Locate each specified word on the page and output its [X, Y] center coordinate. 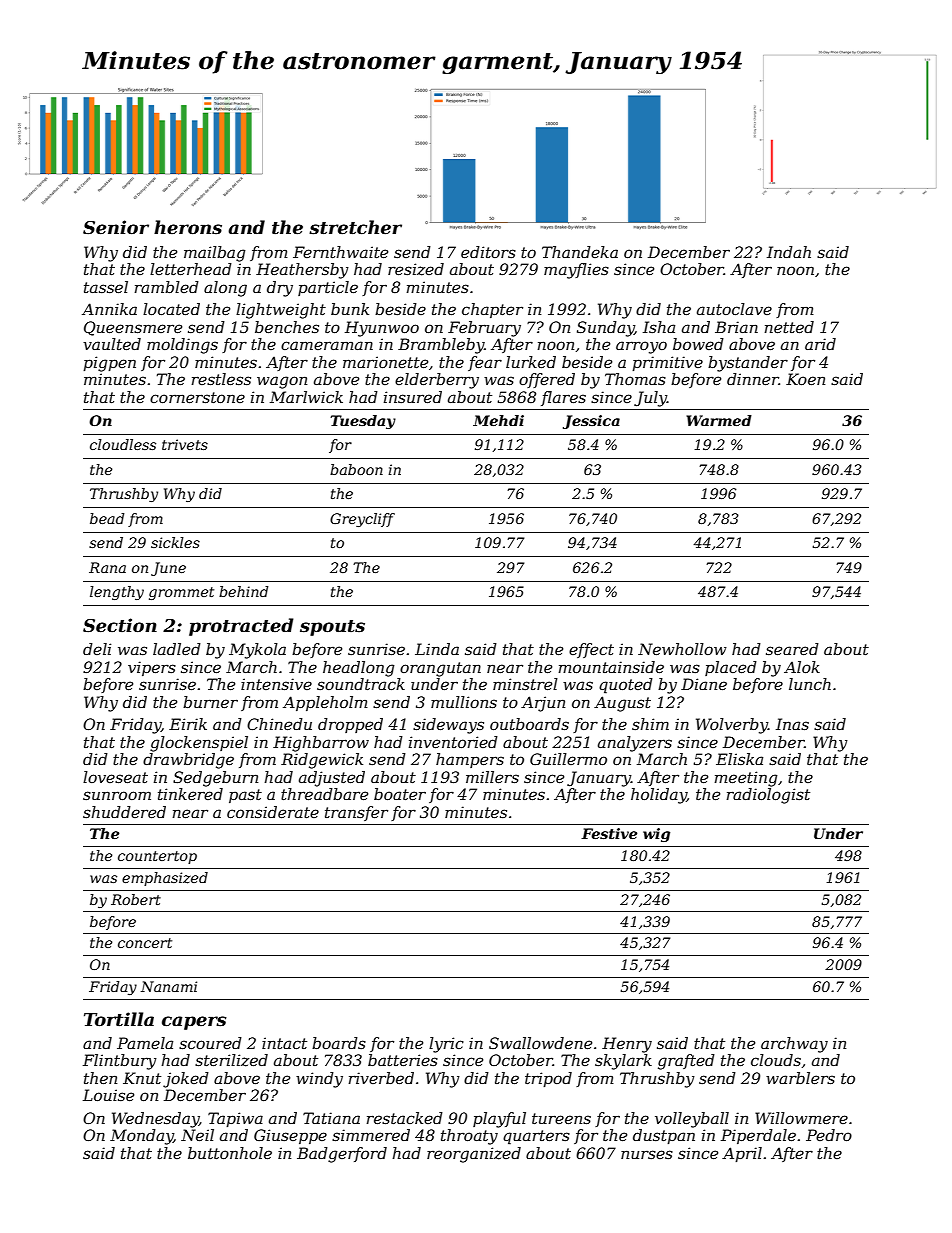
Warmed [719, 420]
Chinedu [279, 724]
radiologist [768, 796]
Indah [789, 252]
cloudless [123, 444]
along [225, 289]
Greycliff [362, 520]
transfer [356, 813]
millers [492, 777]
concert [145, 943]
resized [416, 269]
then [100, 1078]
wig [656, 835]
